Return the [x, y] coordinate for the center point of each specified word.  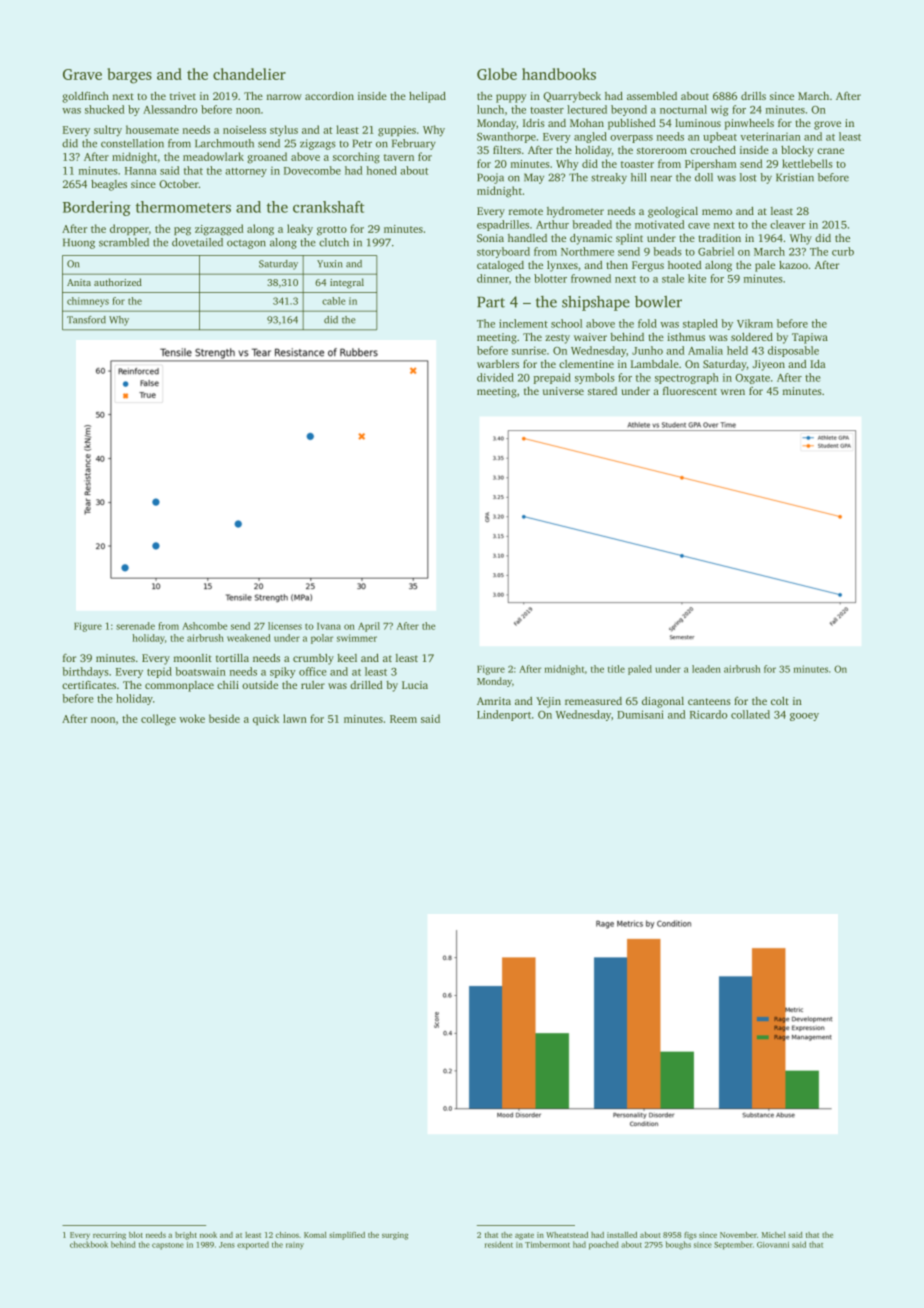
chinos [287, 1235]
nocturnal [683, 109]
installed [622, 1235]
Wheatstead [567, 1235]
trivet [183, 96]
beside [224, 718]
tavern [399, 157]
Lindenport [504, 715]
